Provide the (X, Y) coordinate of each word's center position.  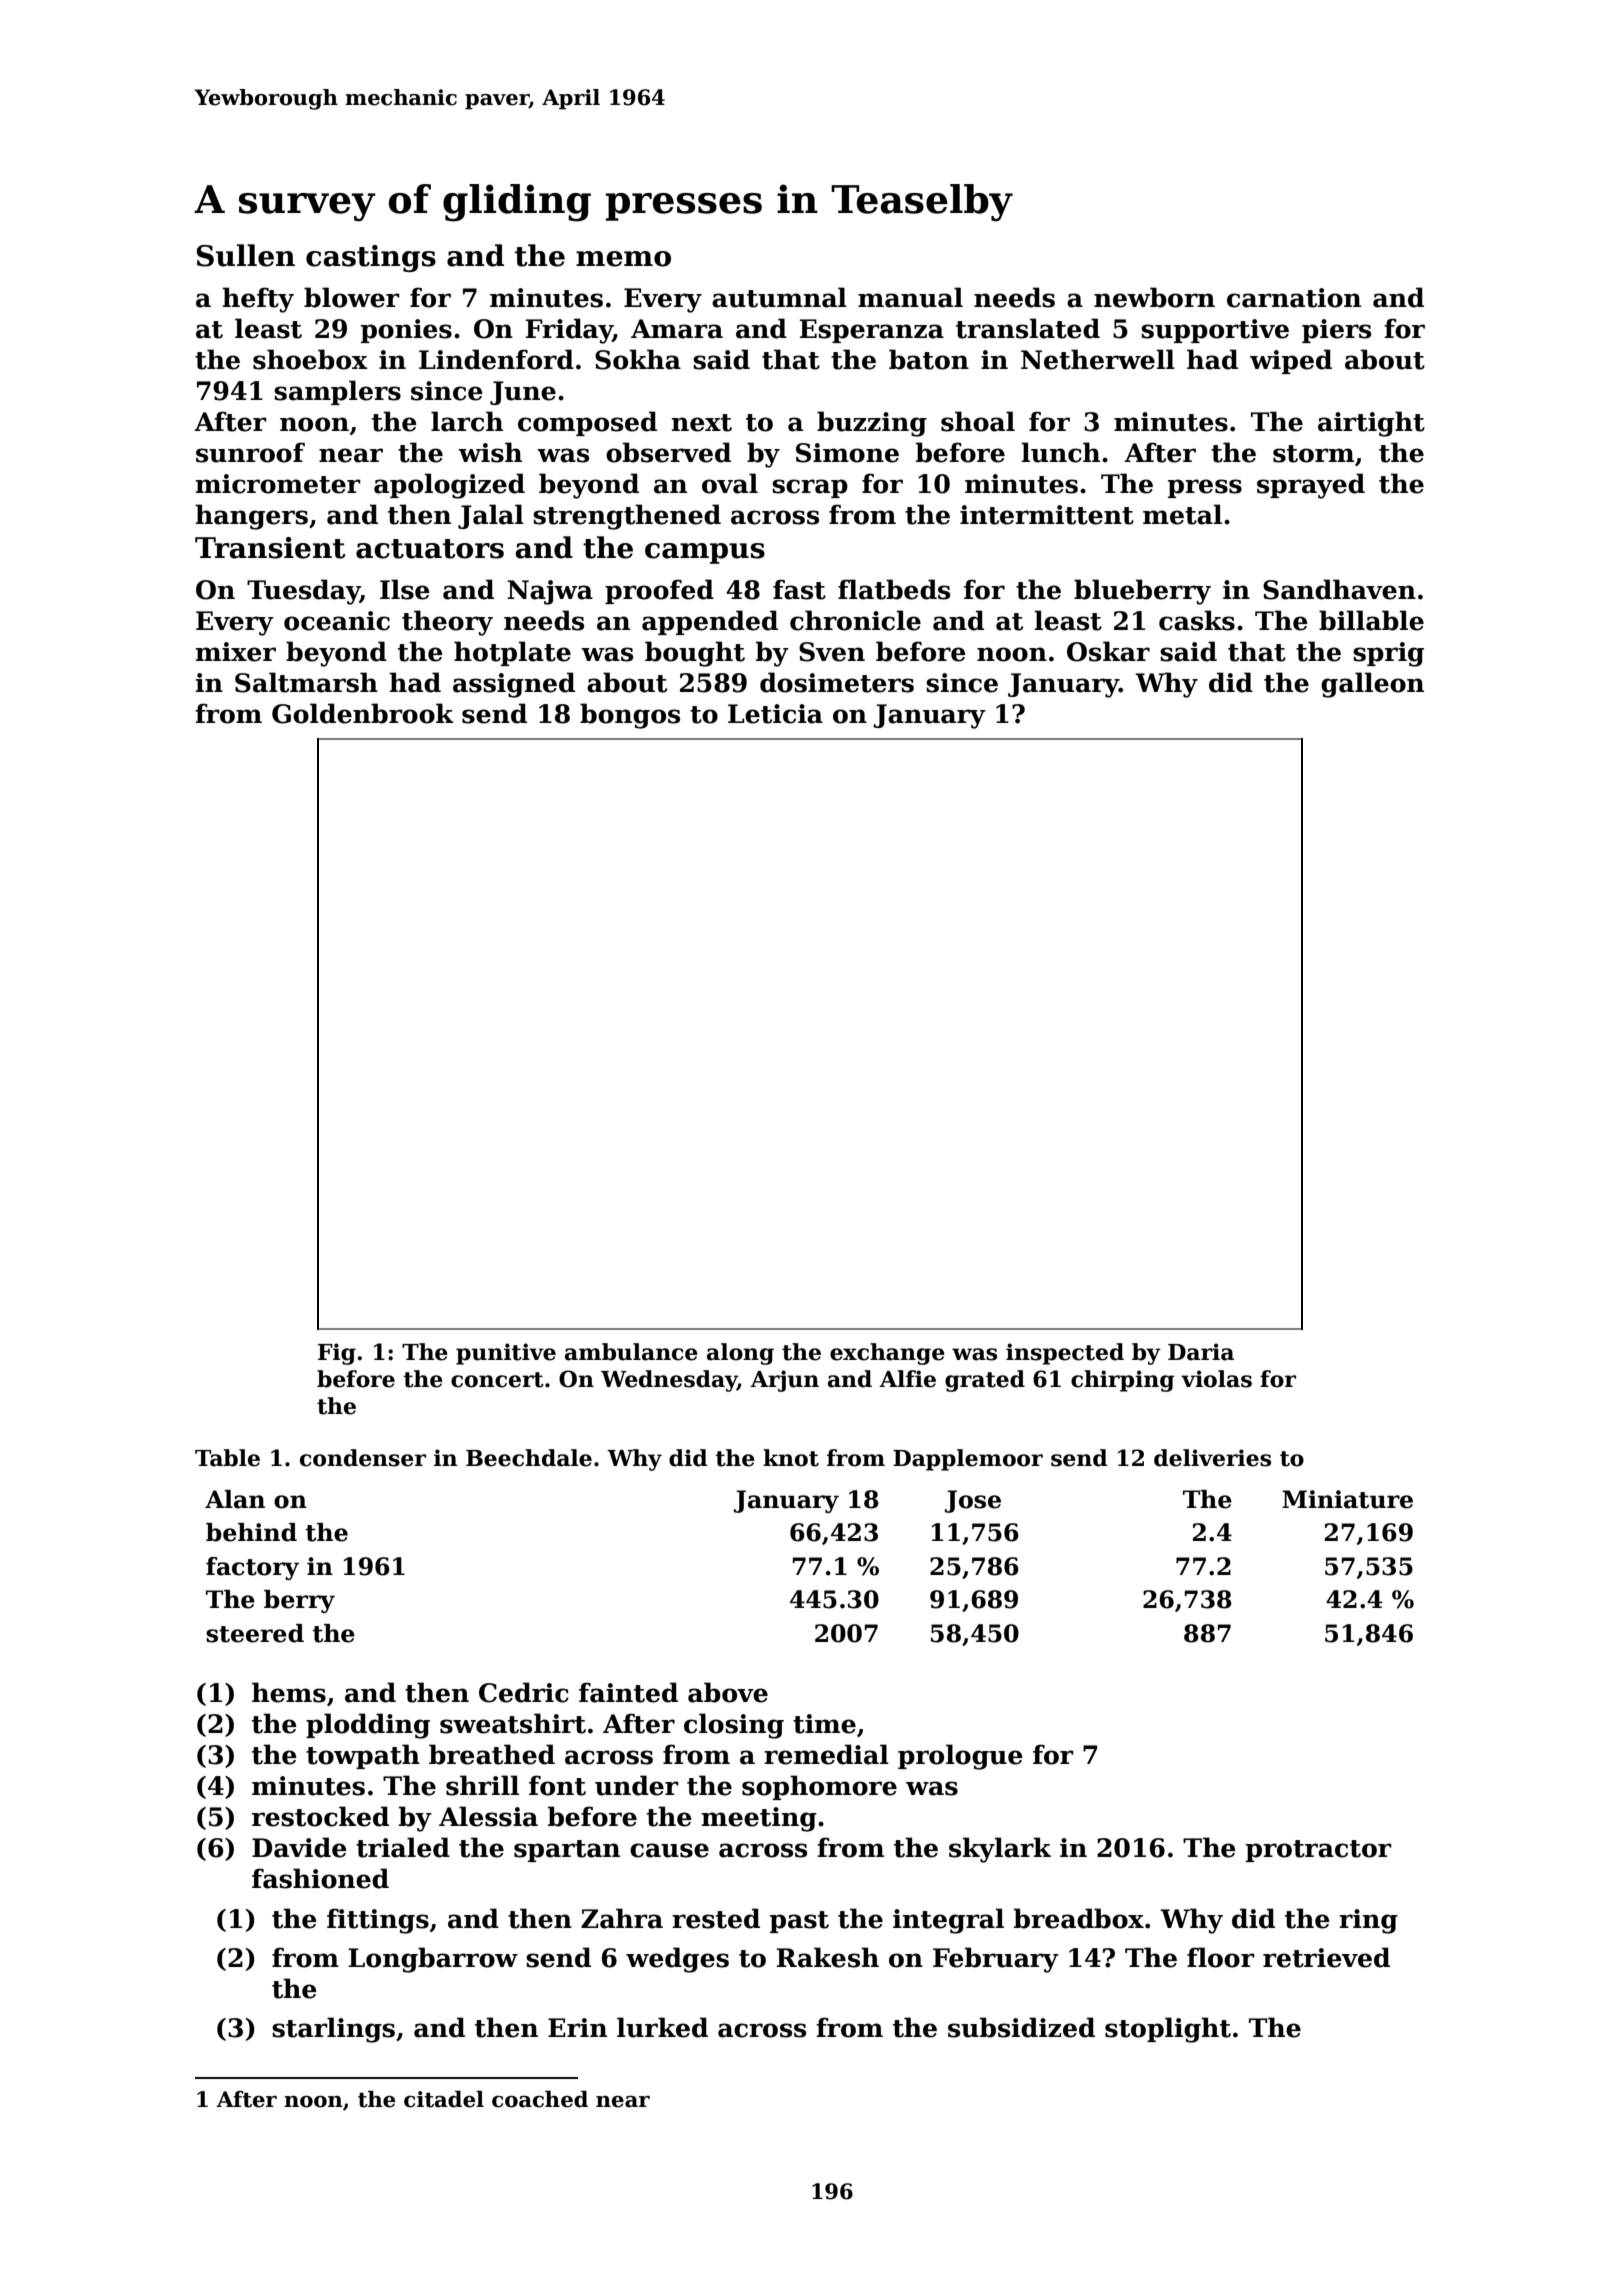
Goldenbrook (363, 713)
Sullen (246, 255)
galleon (1372, 685)
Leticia (775, 714)
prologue (960, 1757)
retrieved (1326, 1957)
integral (948, 1921)
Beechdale (529, 1458)
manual (910, 297)
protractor (1319, 1851)
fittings (378, 1921)
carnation (1294, 298)
